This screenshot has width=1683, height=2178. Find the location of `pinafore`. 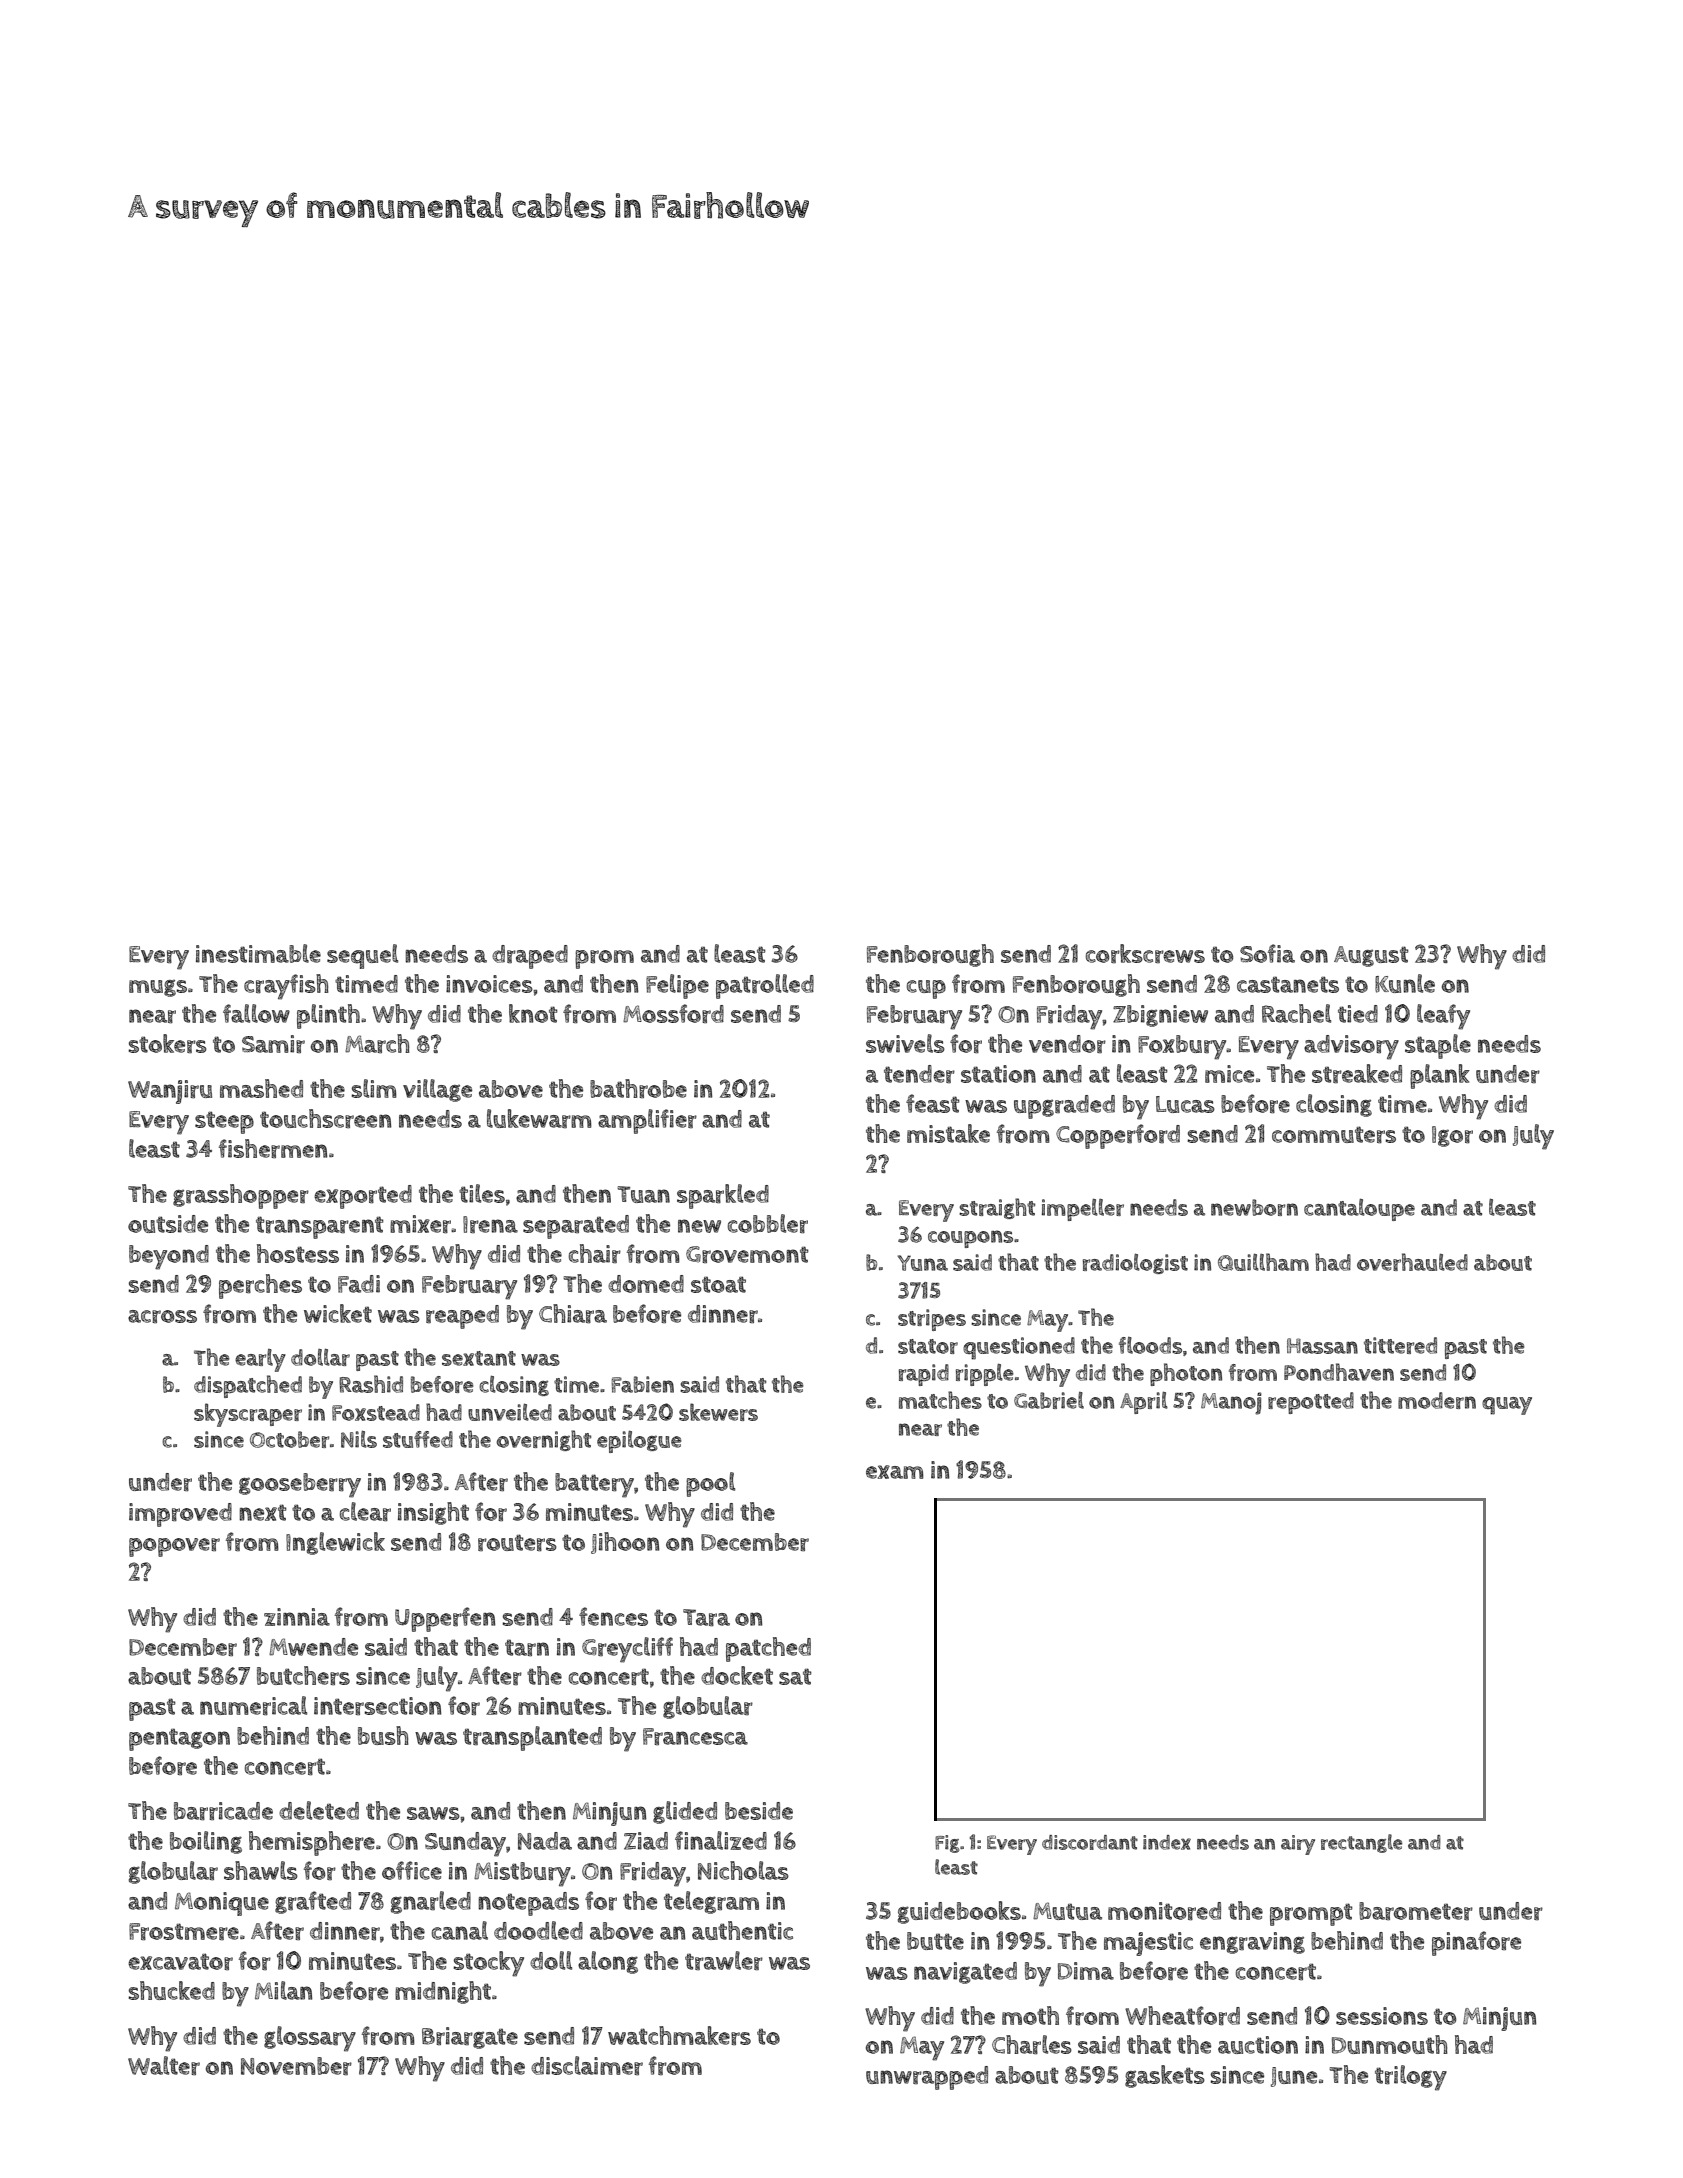

pinafore is located at coordinates (1476, 1943).
